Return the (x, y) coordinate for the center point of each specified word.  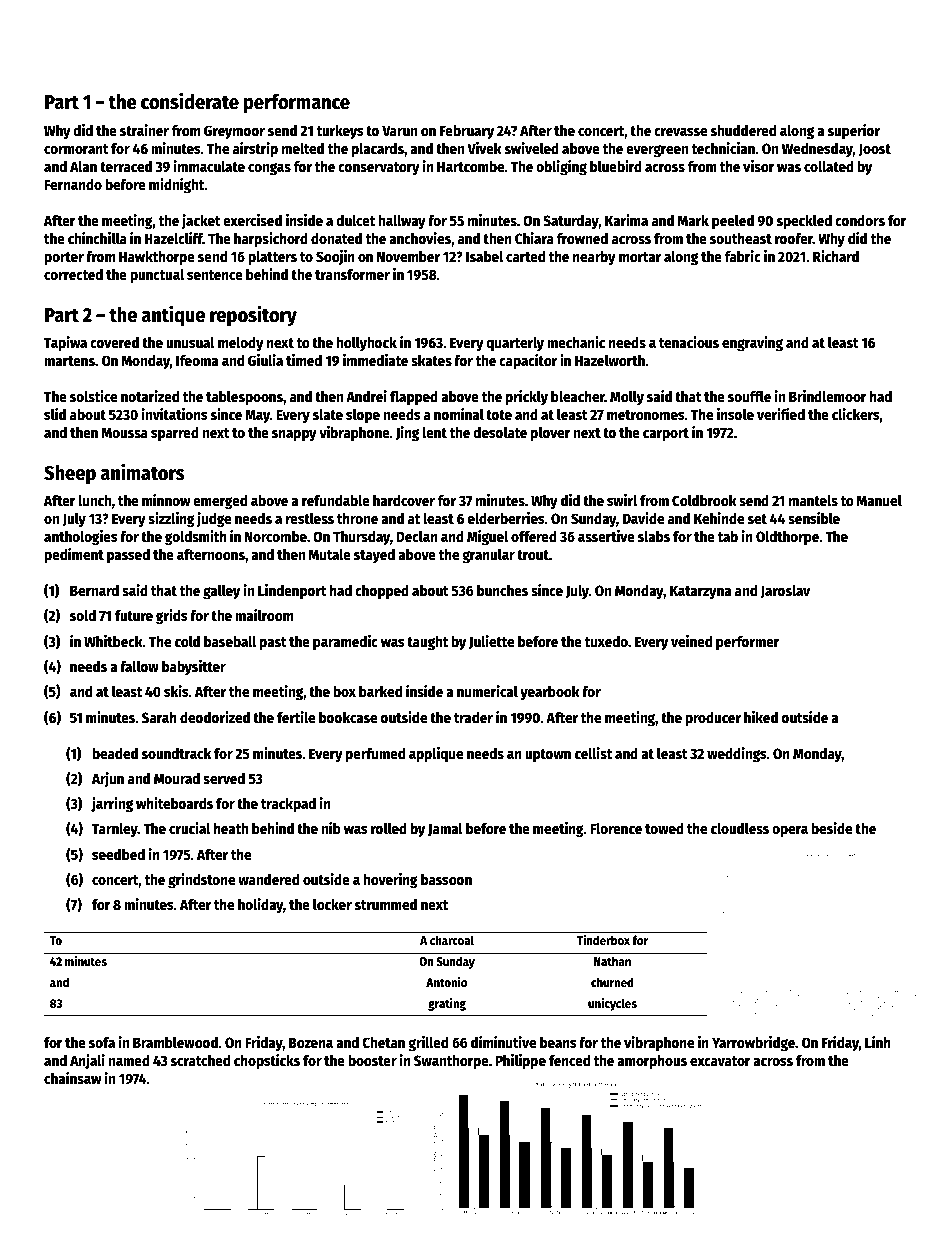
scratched (200, 1060)
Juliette (491, 642)
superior (854, 131)
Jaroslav (785, 592)
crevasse (680, 132)
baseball (230, 641)
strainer (144, 130)
